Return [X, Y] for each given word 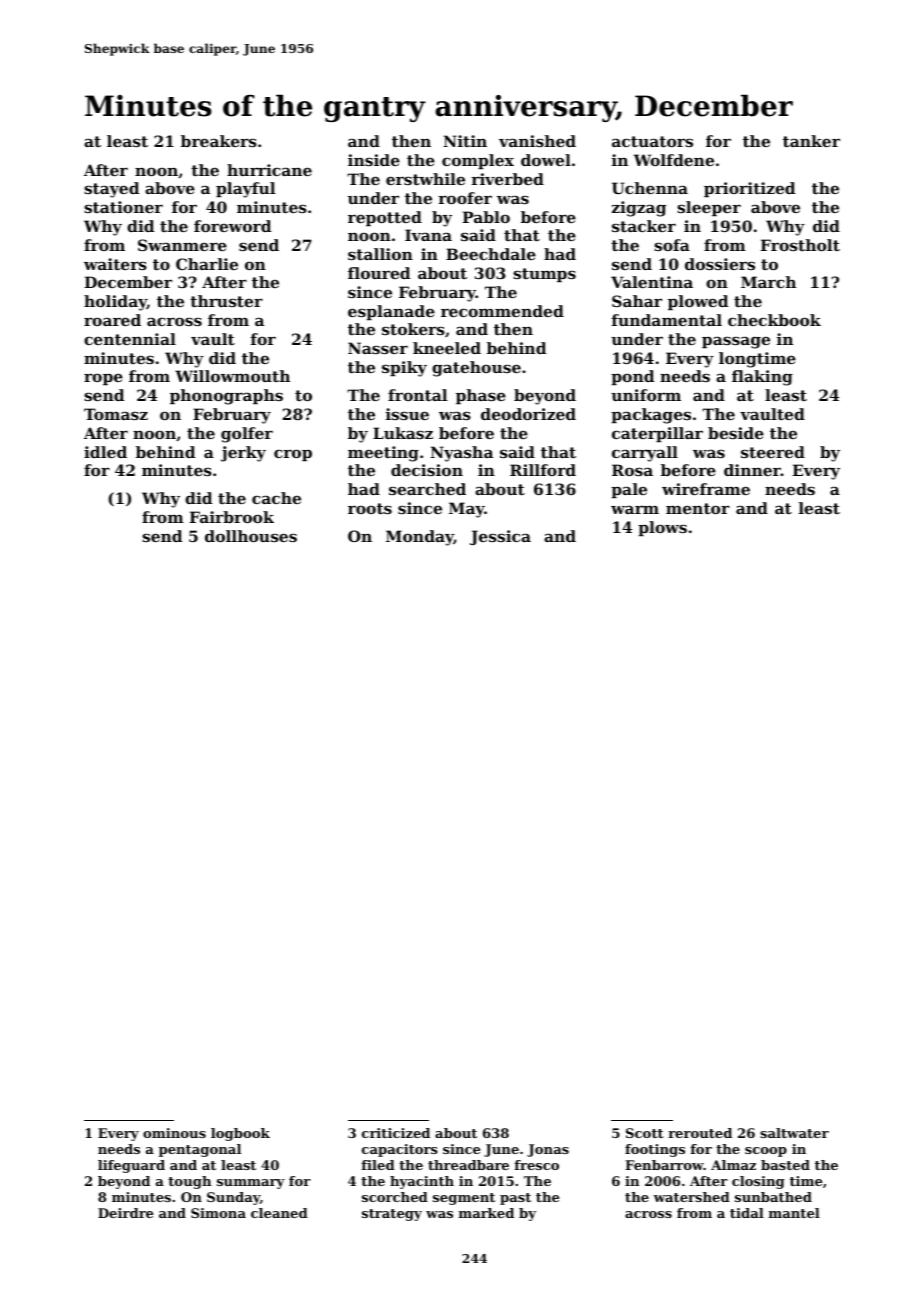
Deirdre [125, 1213]
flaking [762, 378]
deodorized [528, 414]
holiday [115, 303]
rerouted [700, 1133]
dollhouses [251, 536]
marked [486, 1213]
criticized [396, 1133]
